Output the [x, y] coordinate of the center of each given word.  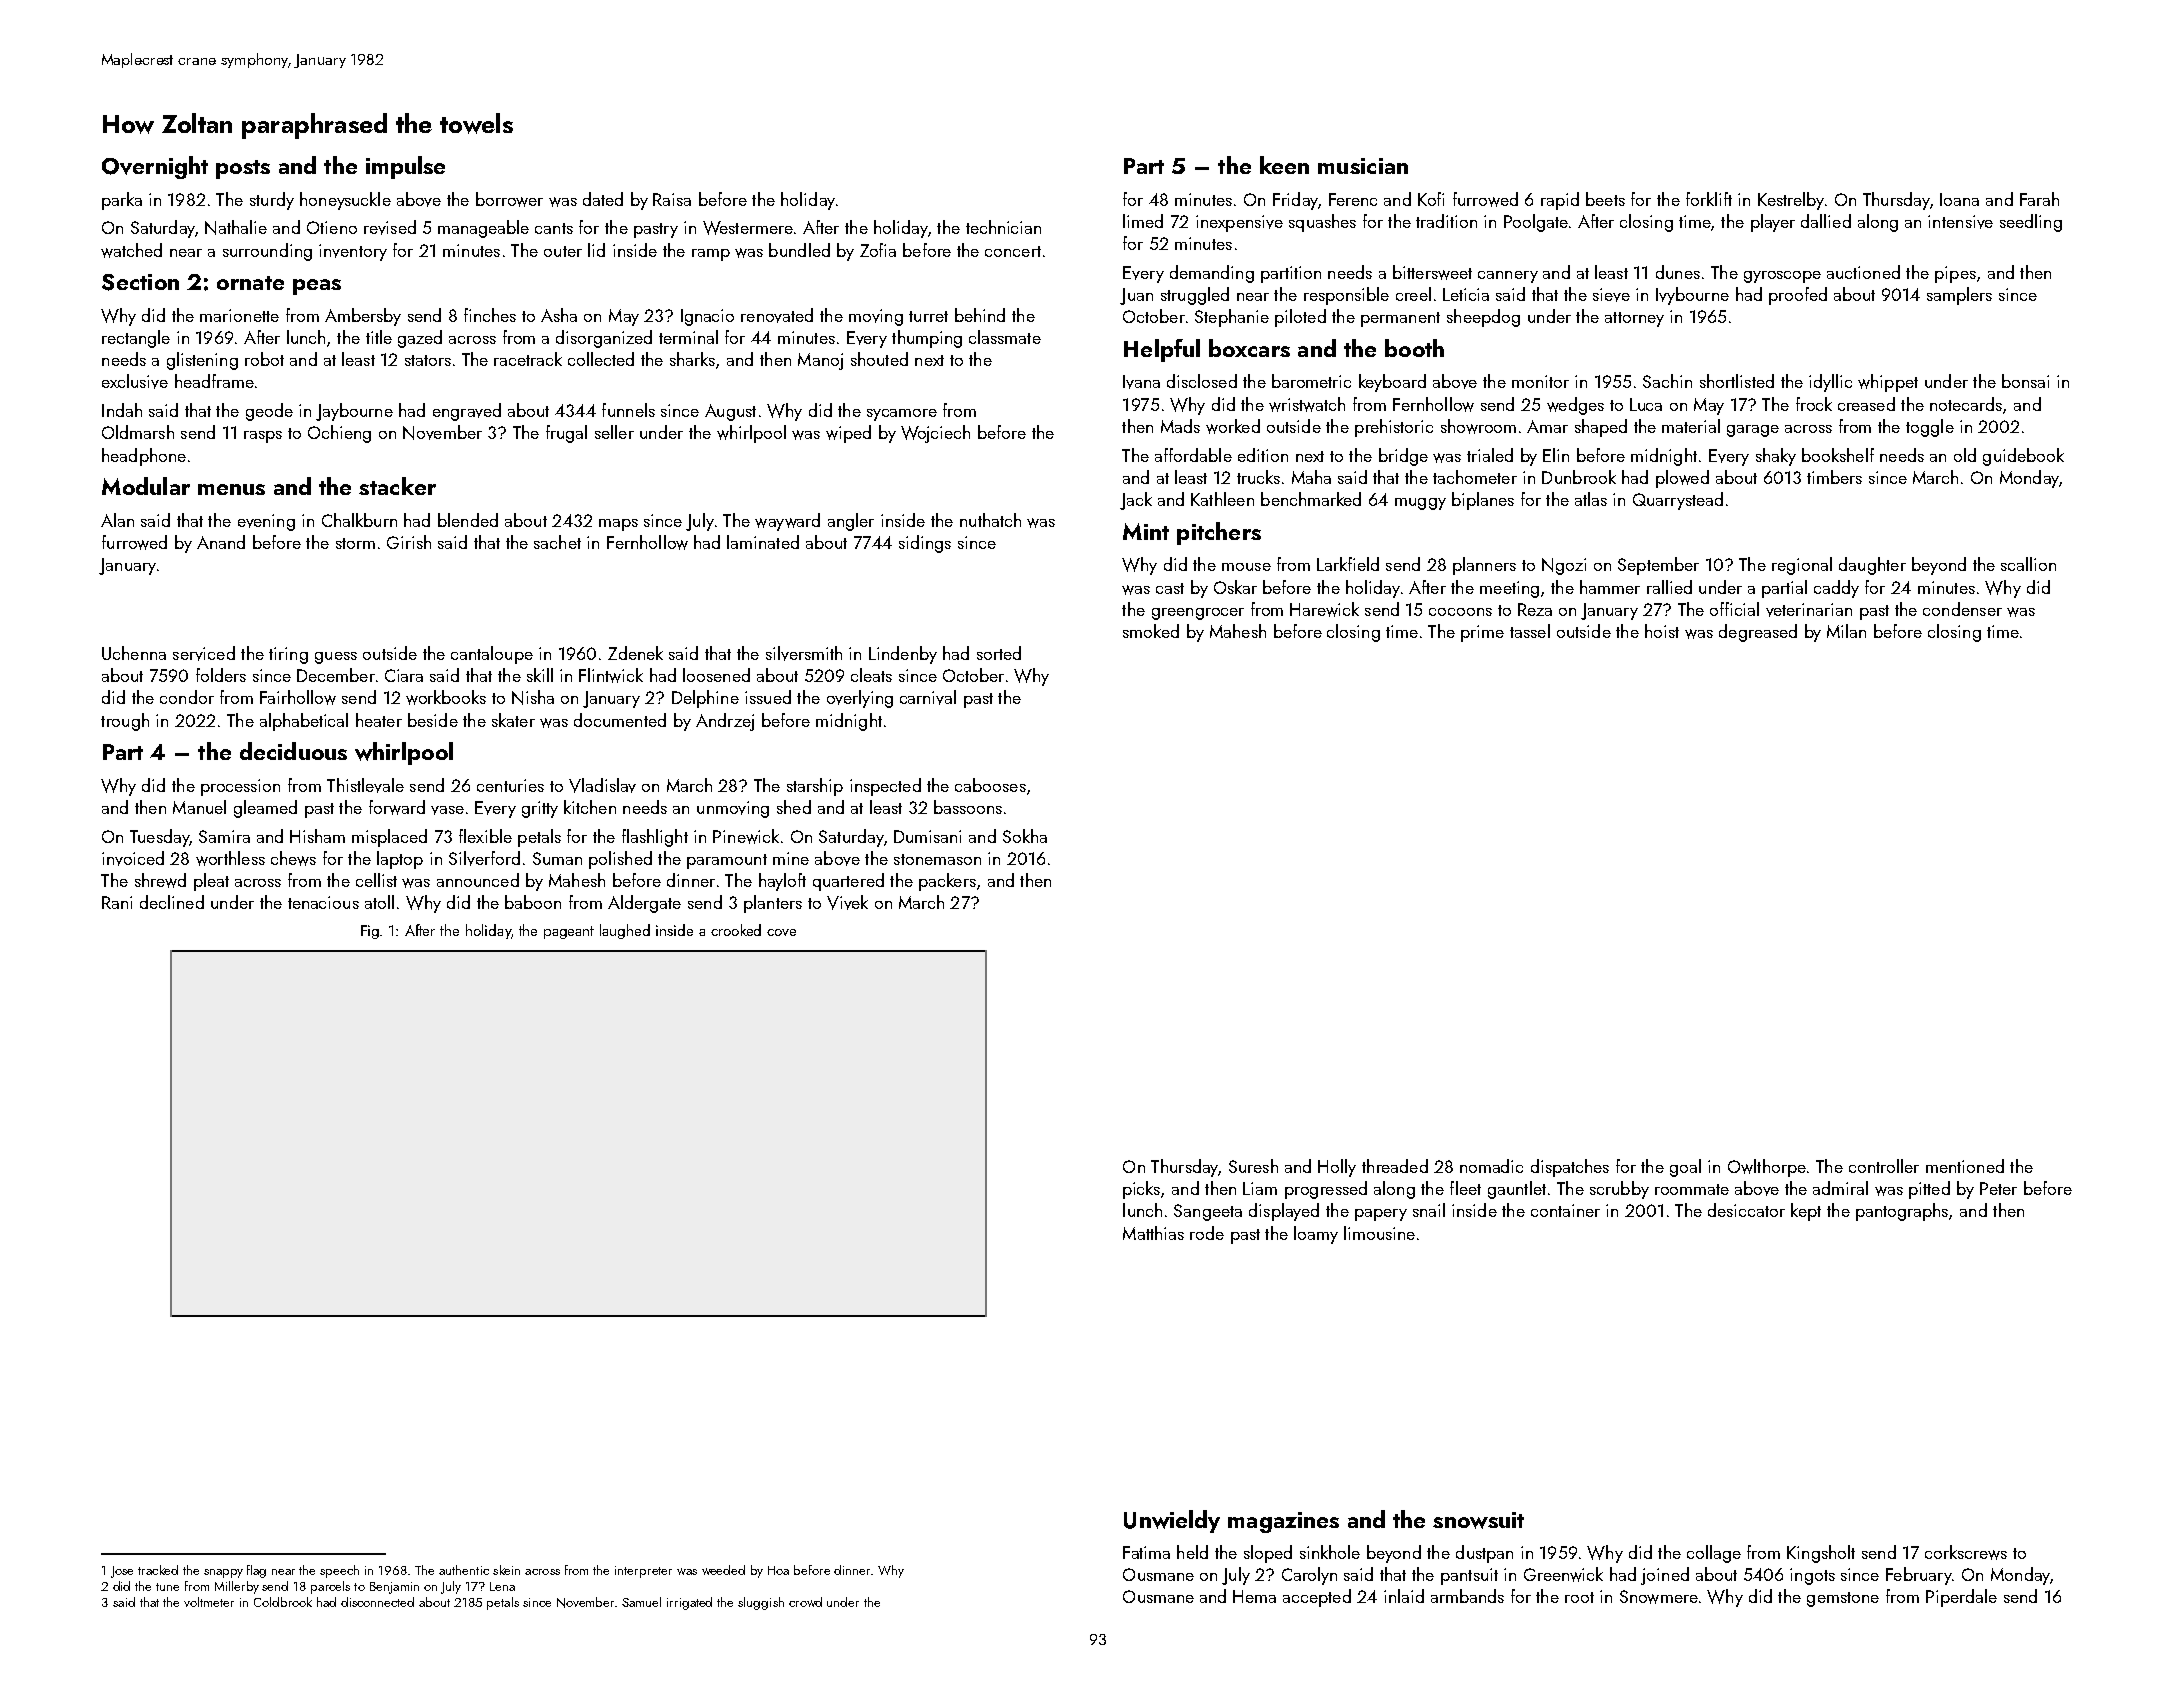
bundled [799, 250]
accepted [1317, 1598]
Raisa [672, 199]
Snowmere [1659, 1597]
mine [791, 858]
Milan [1846, 631]
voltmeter [209, 1602]
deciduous [293, 751]
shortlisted [1737, 381]
